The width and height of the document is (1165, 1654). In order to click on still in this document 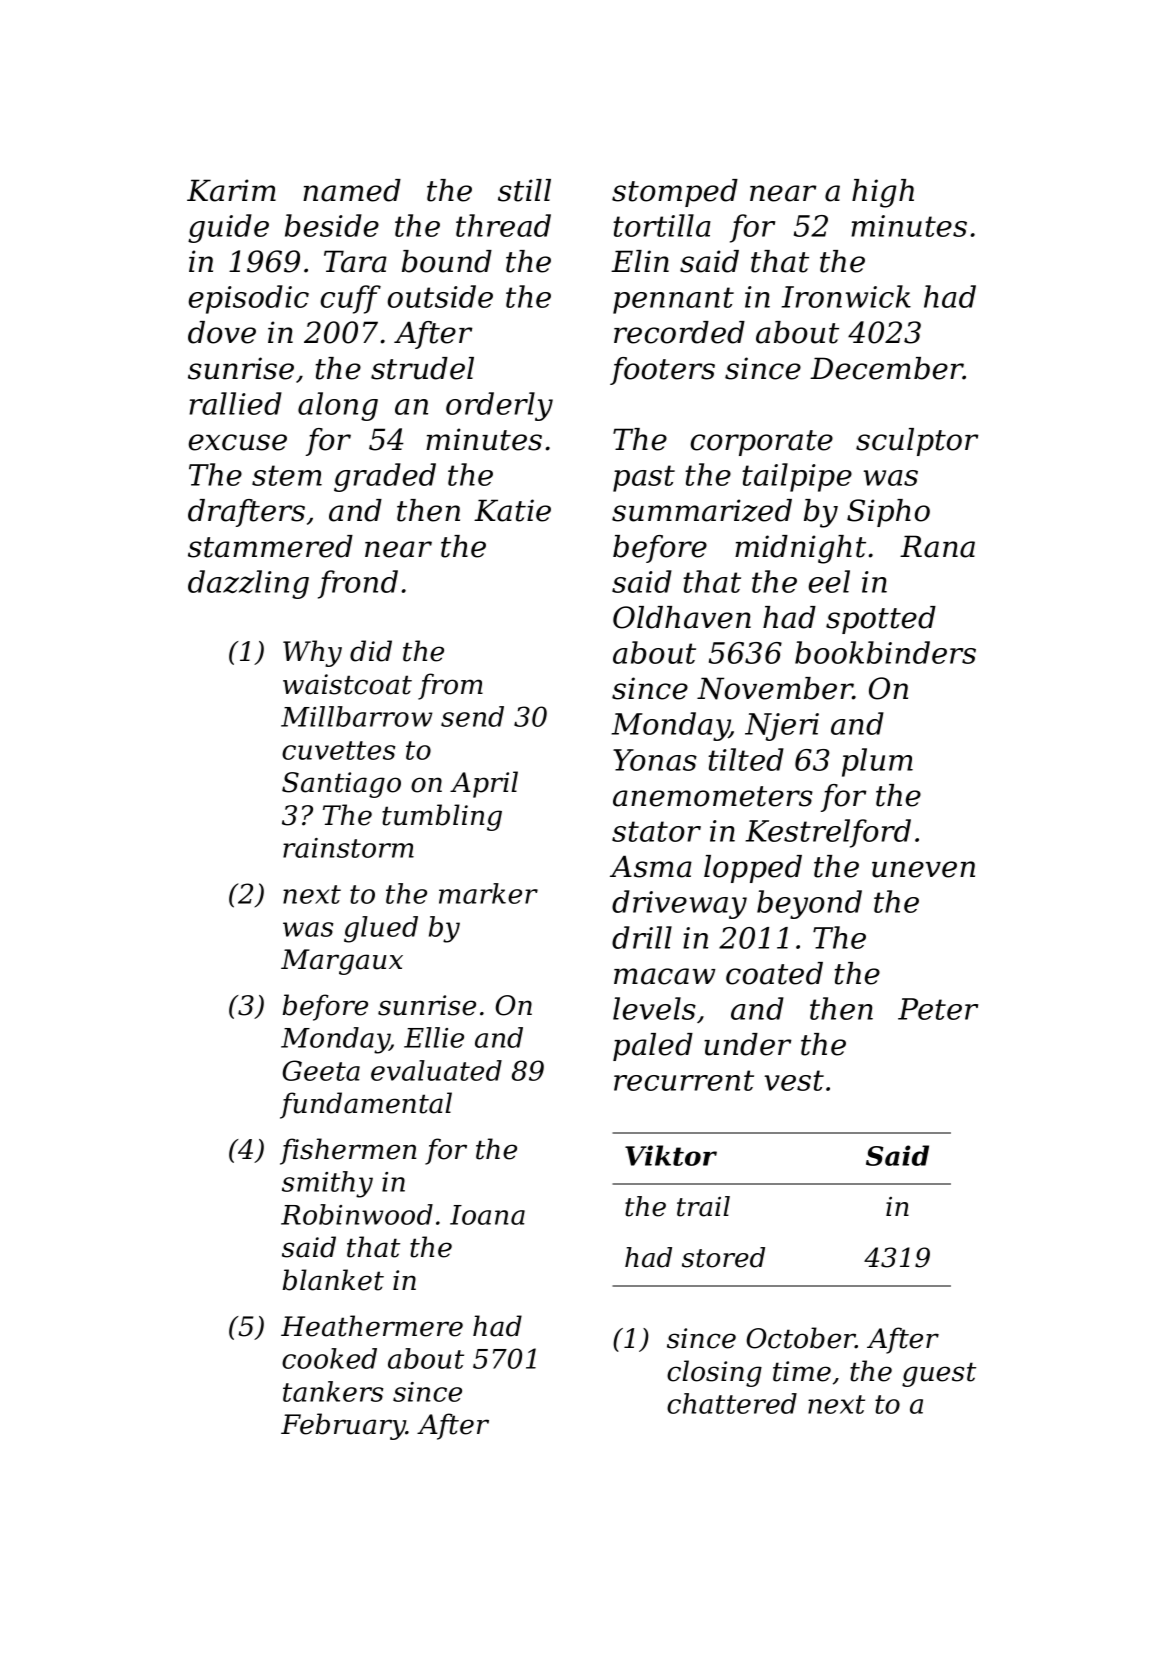, I will do `click(524, 190)`.
